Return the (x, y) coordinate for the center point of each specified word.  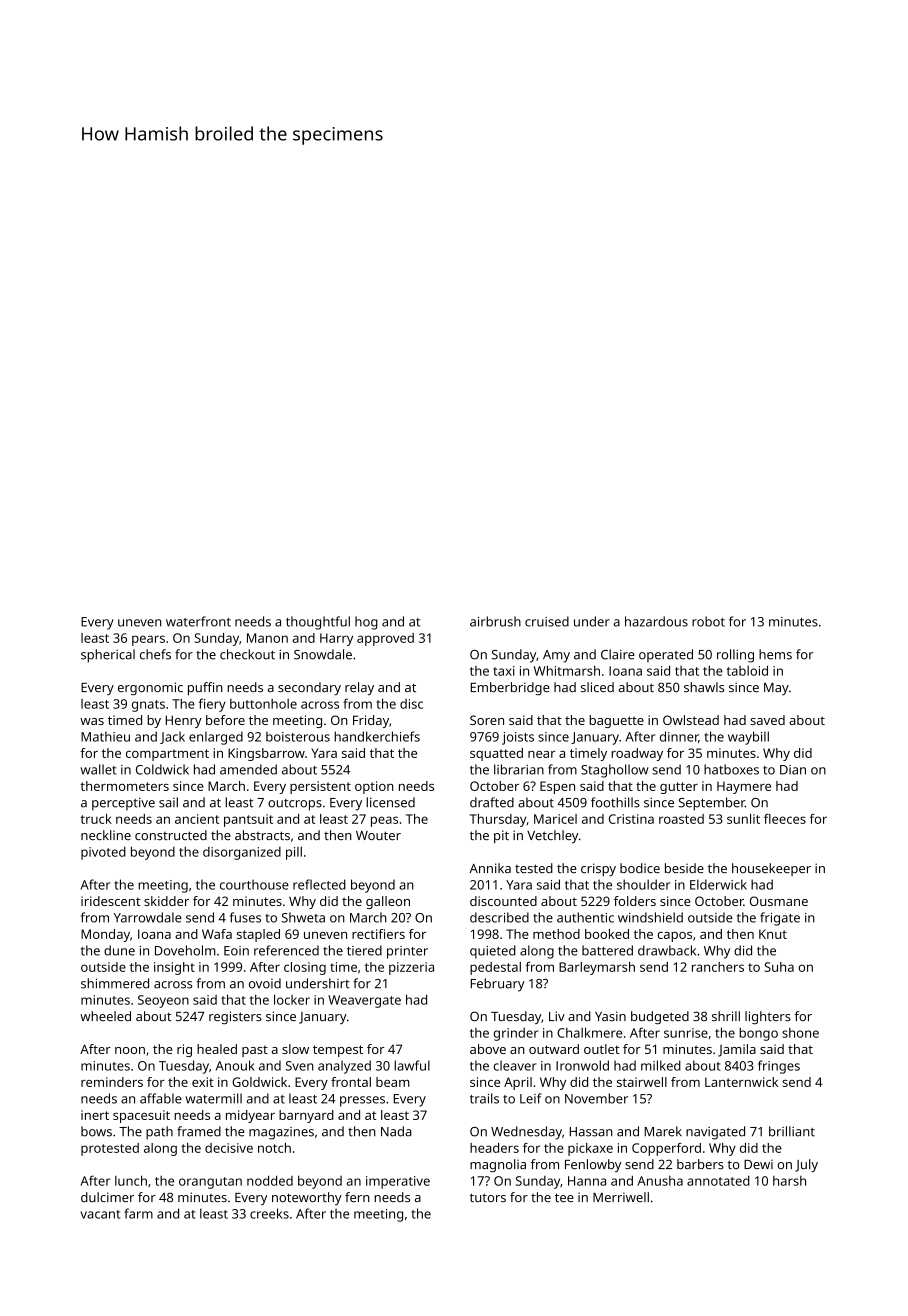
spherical (108, 656)
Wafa (217, 934)
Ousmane (779, 901)
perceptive (123, 804)
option (374, 787)
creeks (269, 1213)
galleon (388, 902)
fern (357, 1197)
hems (775, 654)
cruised (547, 621)
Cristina (631, 819)
